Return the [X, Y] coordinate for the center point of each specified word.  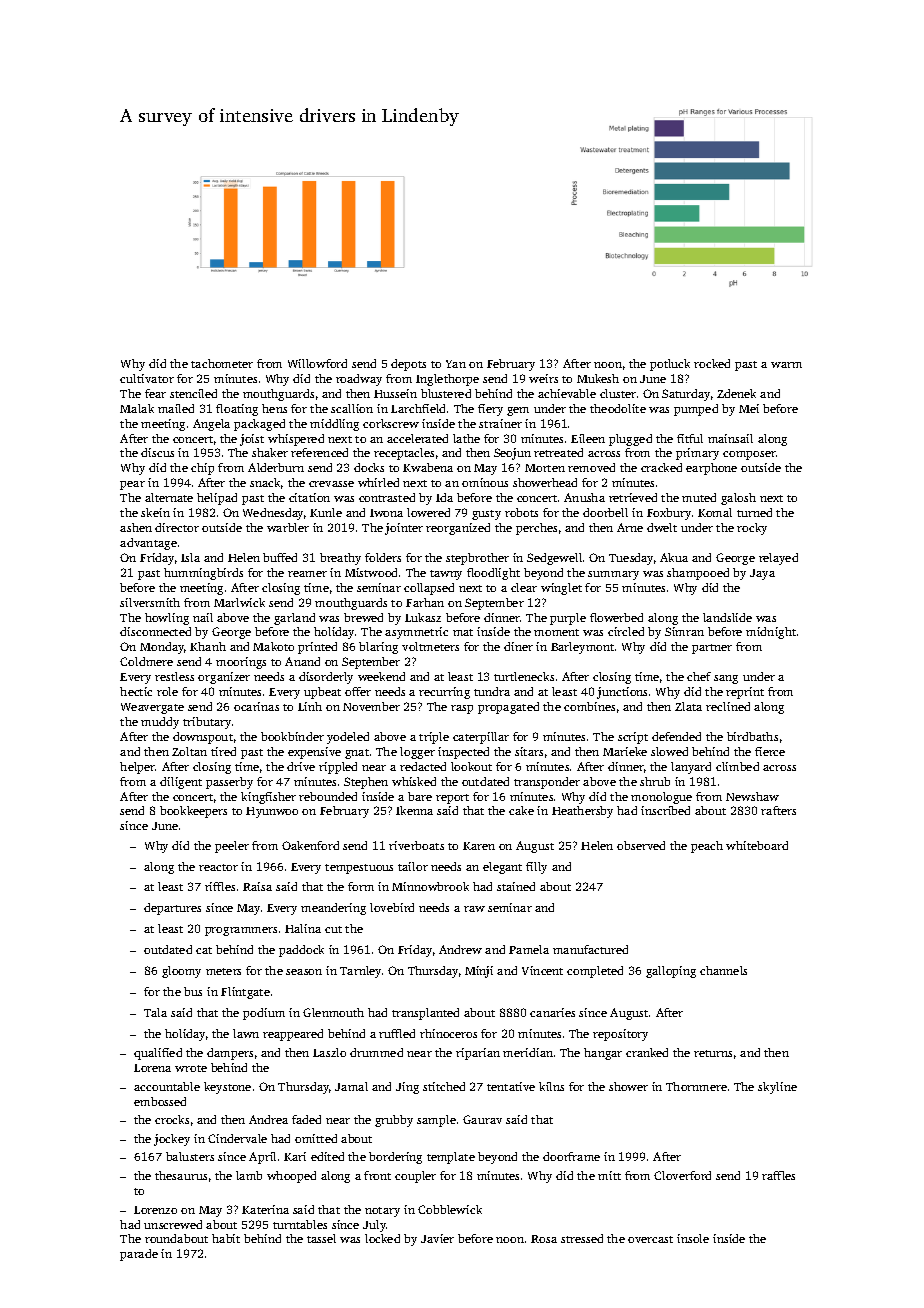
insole [693, 1238]
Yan [456, 364]
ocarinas [256, 706]
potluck [670, 365]
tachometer [222, 363]
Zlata [688, 706]
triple [434, 738]
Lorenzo [155, 1210]
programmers [241, 931]
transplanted [425, 1014]
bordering [395, 1158]
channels [723, 970]
